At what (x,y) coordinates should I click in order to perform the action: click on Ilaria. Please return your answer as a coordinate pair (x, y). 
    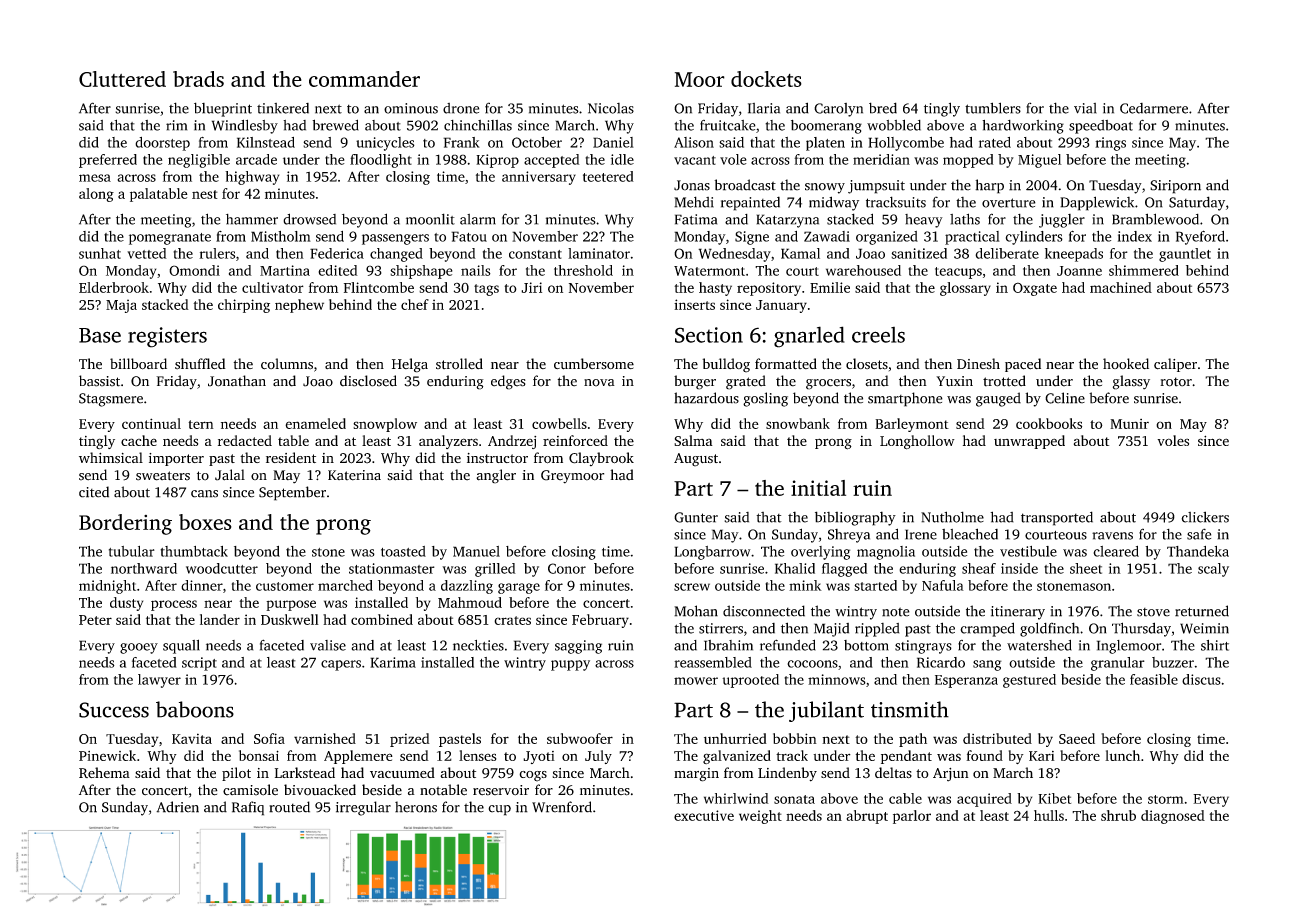
    Looking at the image, I should click on (764, 108).
